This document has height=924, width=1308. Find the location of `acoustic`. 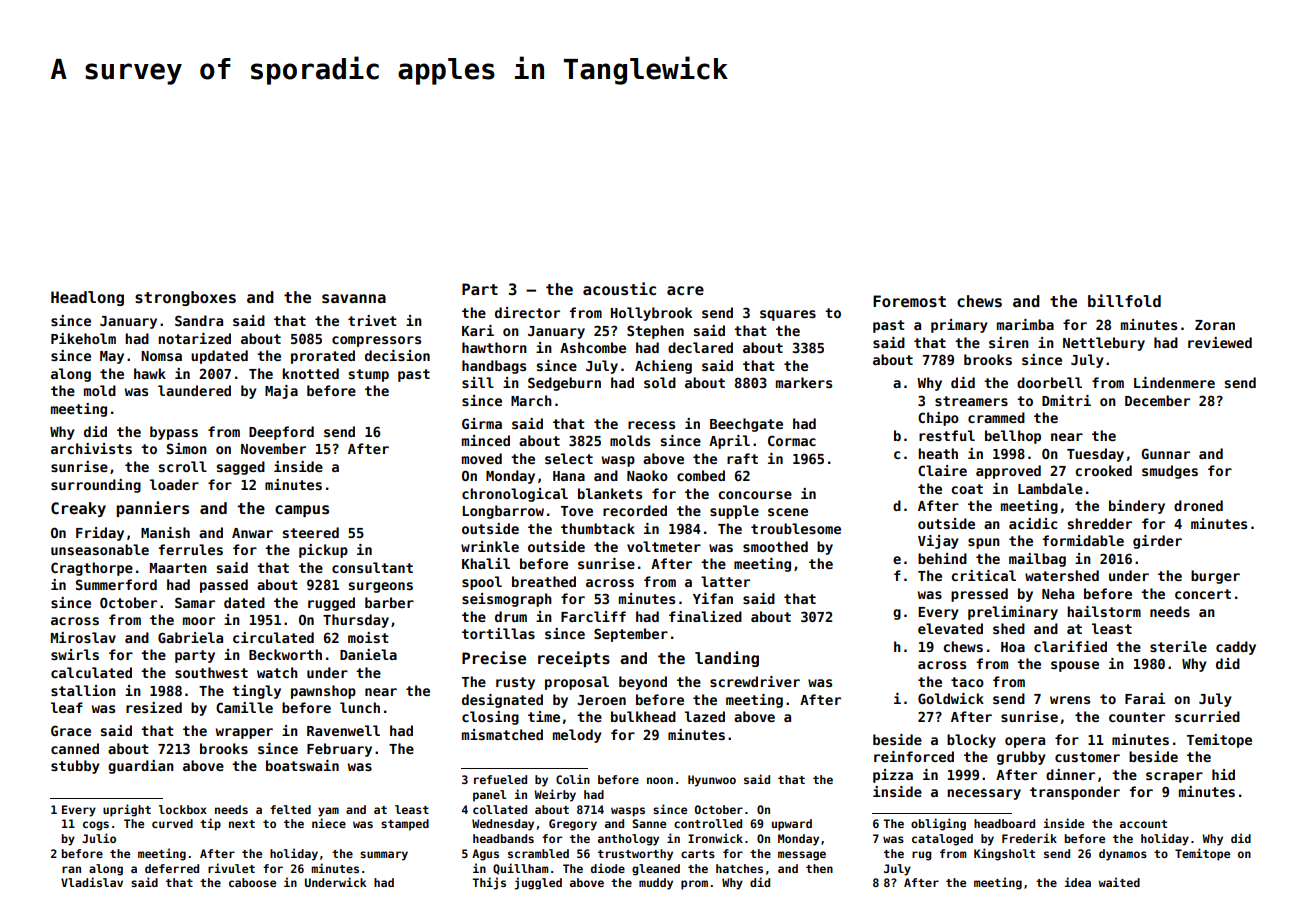

acoustic is located at coordinates (619, 288).
